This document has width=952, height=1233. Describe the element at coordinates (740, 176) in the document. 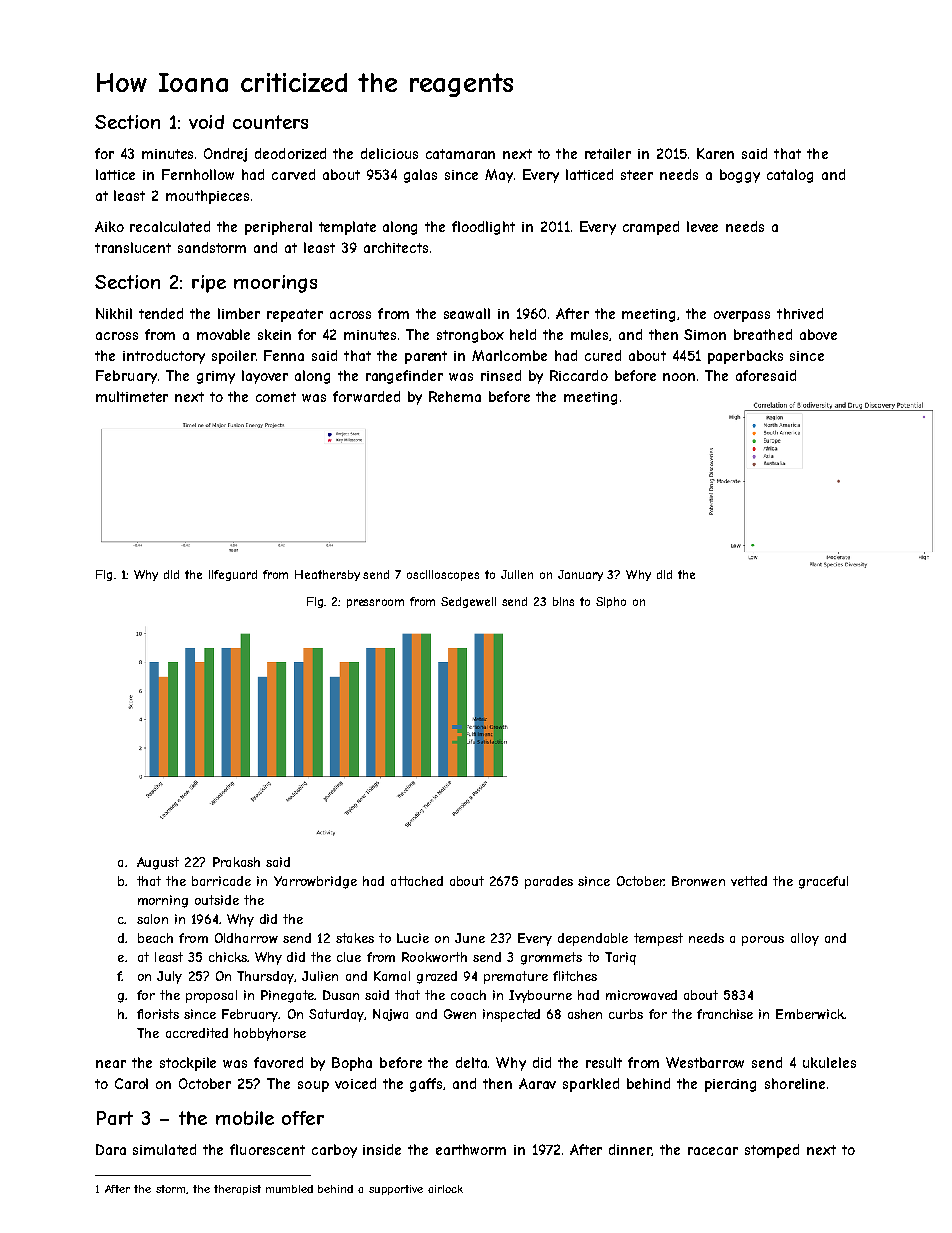

I see `boggy` at that location.
